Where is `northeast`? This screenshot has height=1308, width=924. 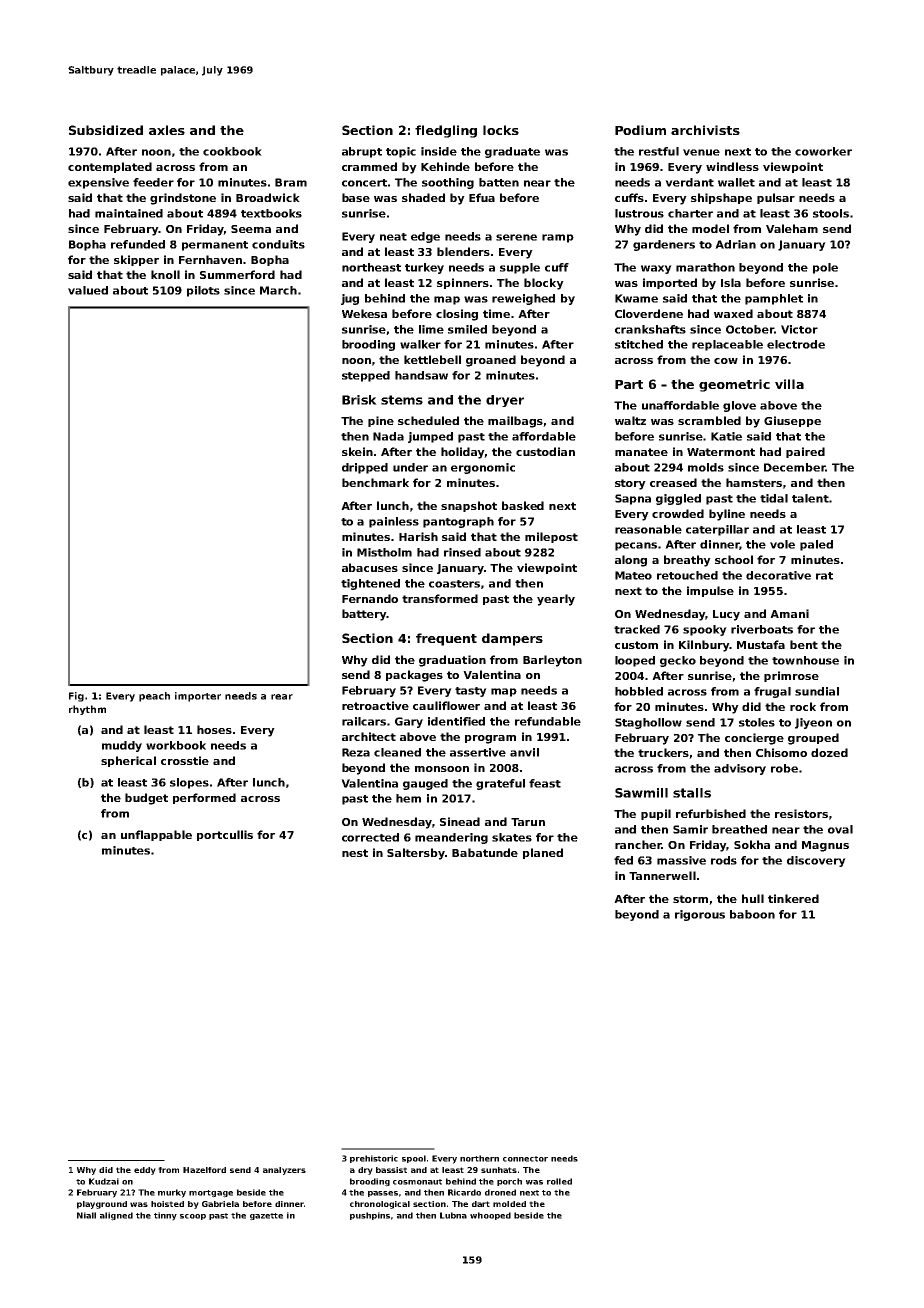 northeast is located at coordinates (371, 267).
